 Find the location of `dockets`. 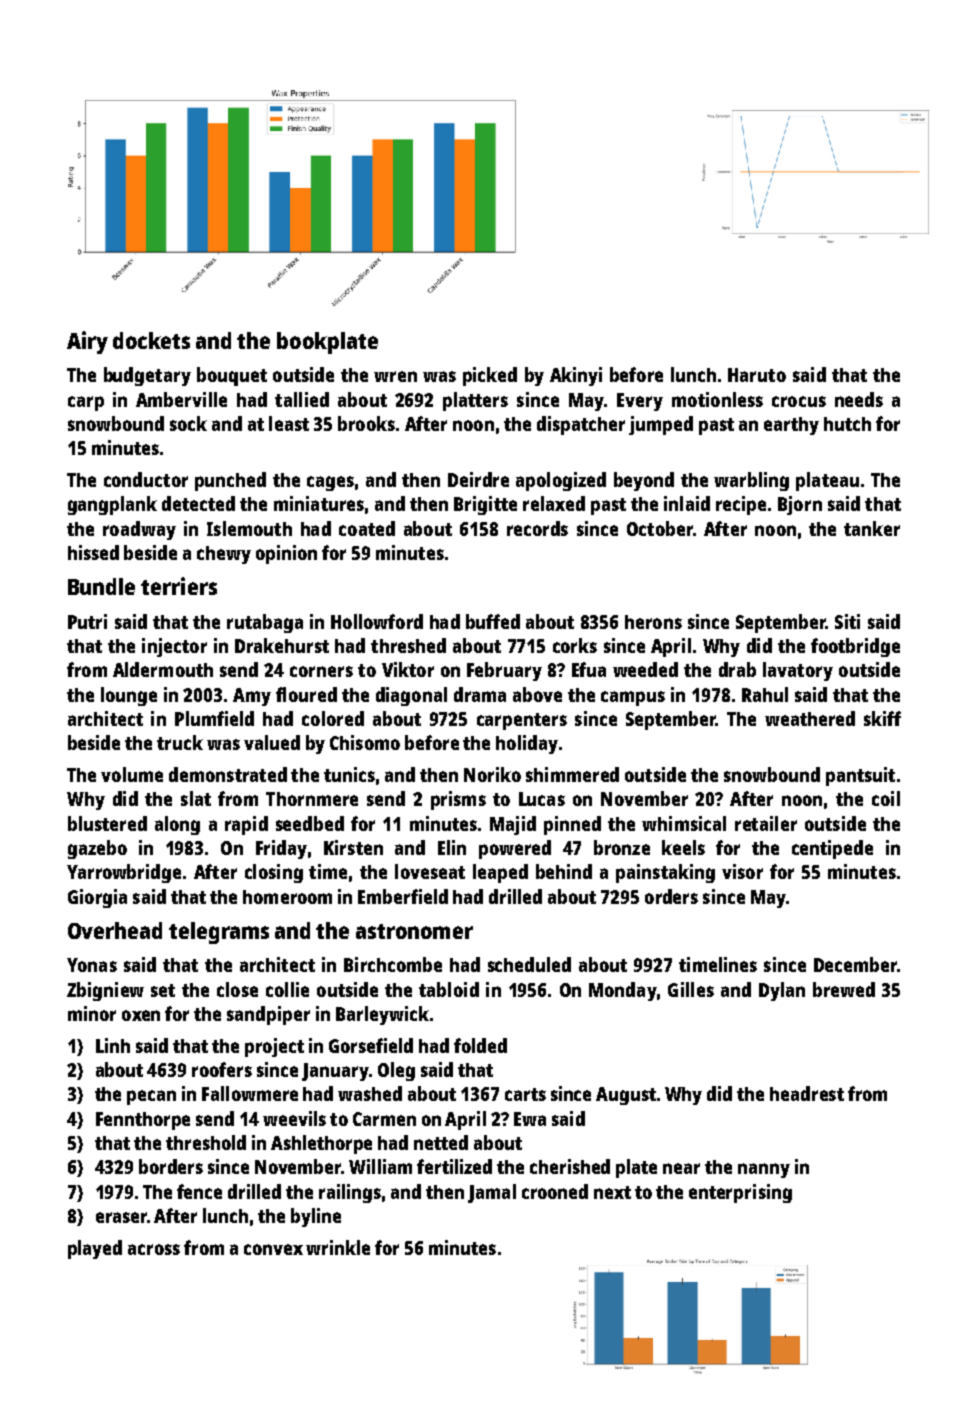

dockets is located at coordinates (151, 340).
